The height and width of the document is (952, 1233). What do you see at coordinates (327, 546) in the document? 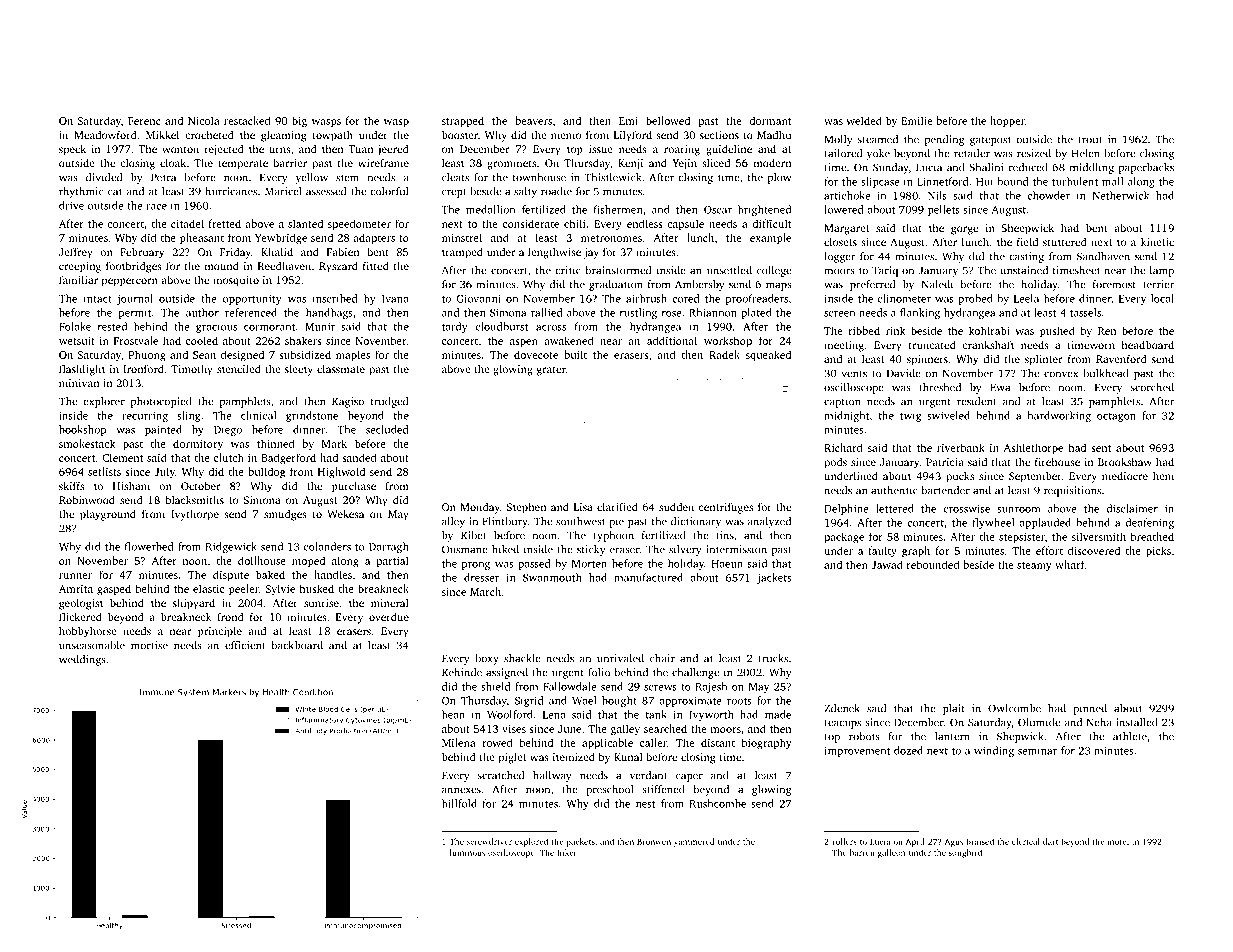
I see `colanders` at bounding box center [327, 546].
